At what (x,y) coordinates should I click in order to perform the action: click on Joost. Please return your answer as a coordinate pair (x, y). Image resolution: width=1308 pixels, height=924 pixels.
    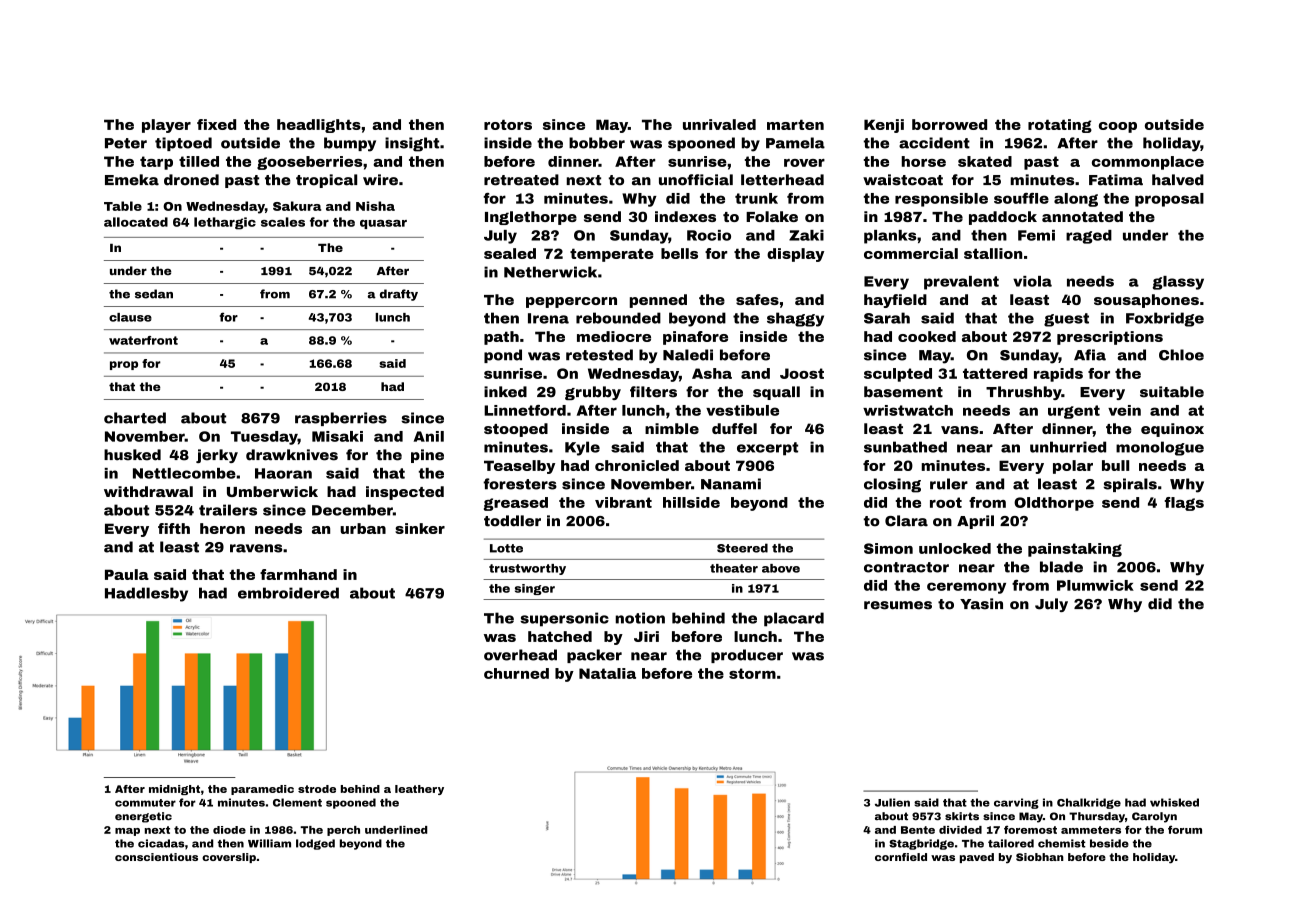
    Looking at the image, I should click on (802, 373).
